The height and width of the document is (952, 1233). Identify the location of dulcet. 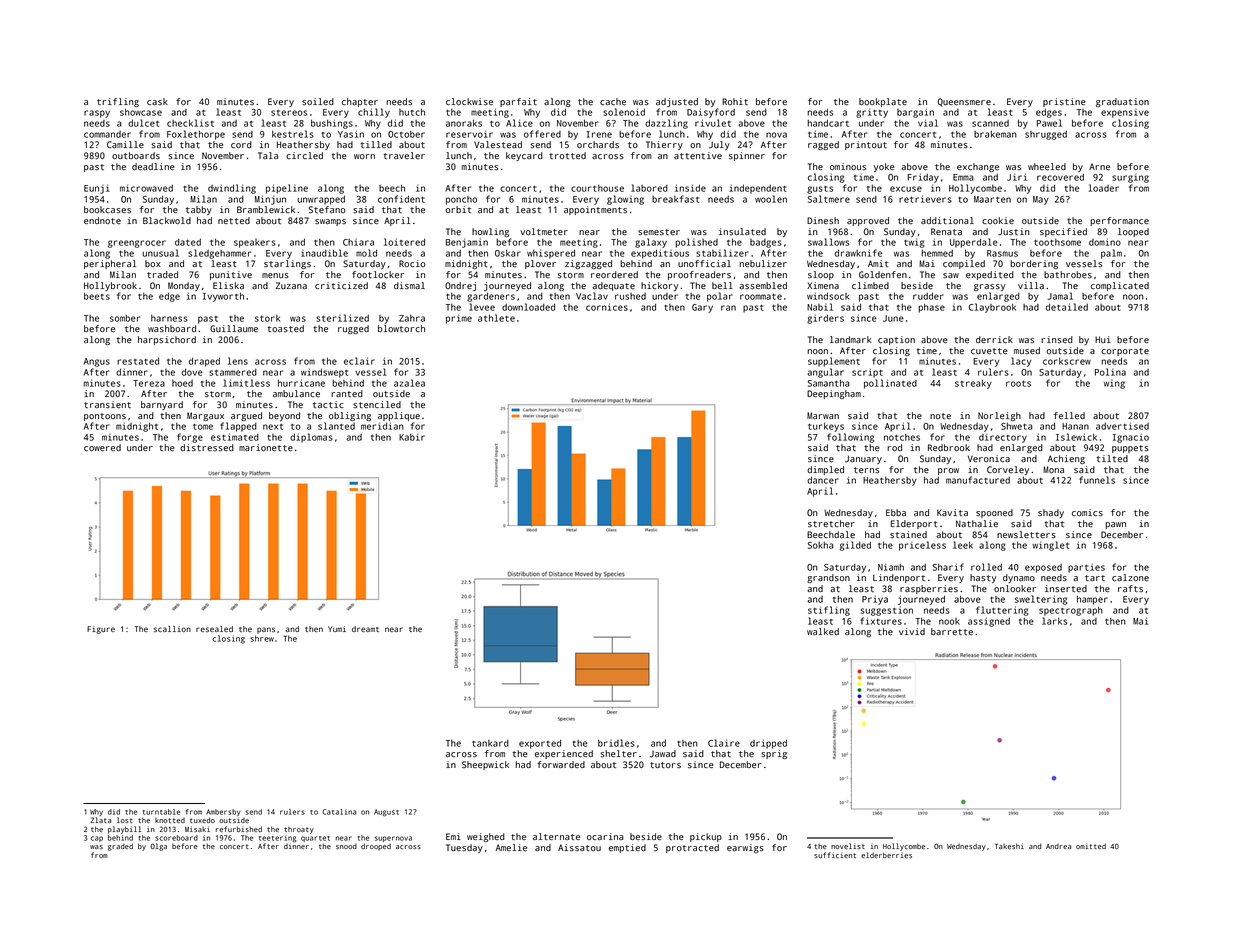
(143, 123).
